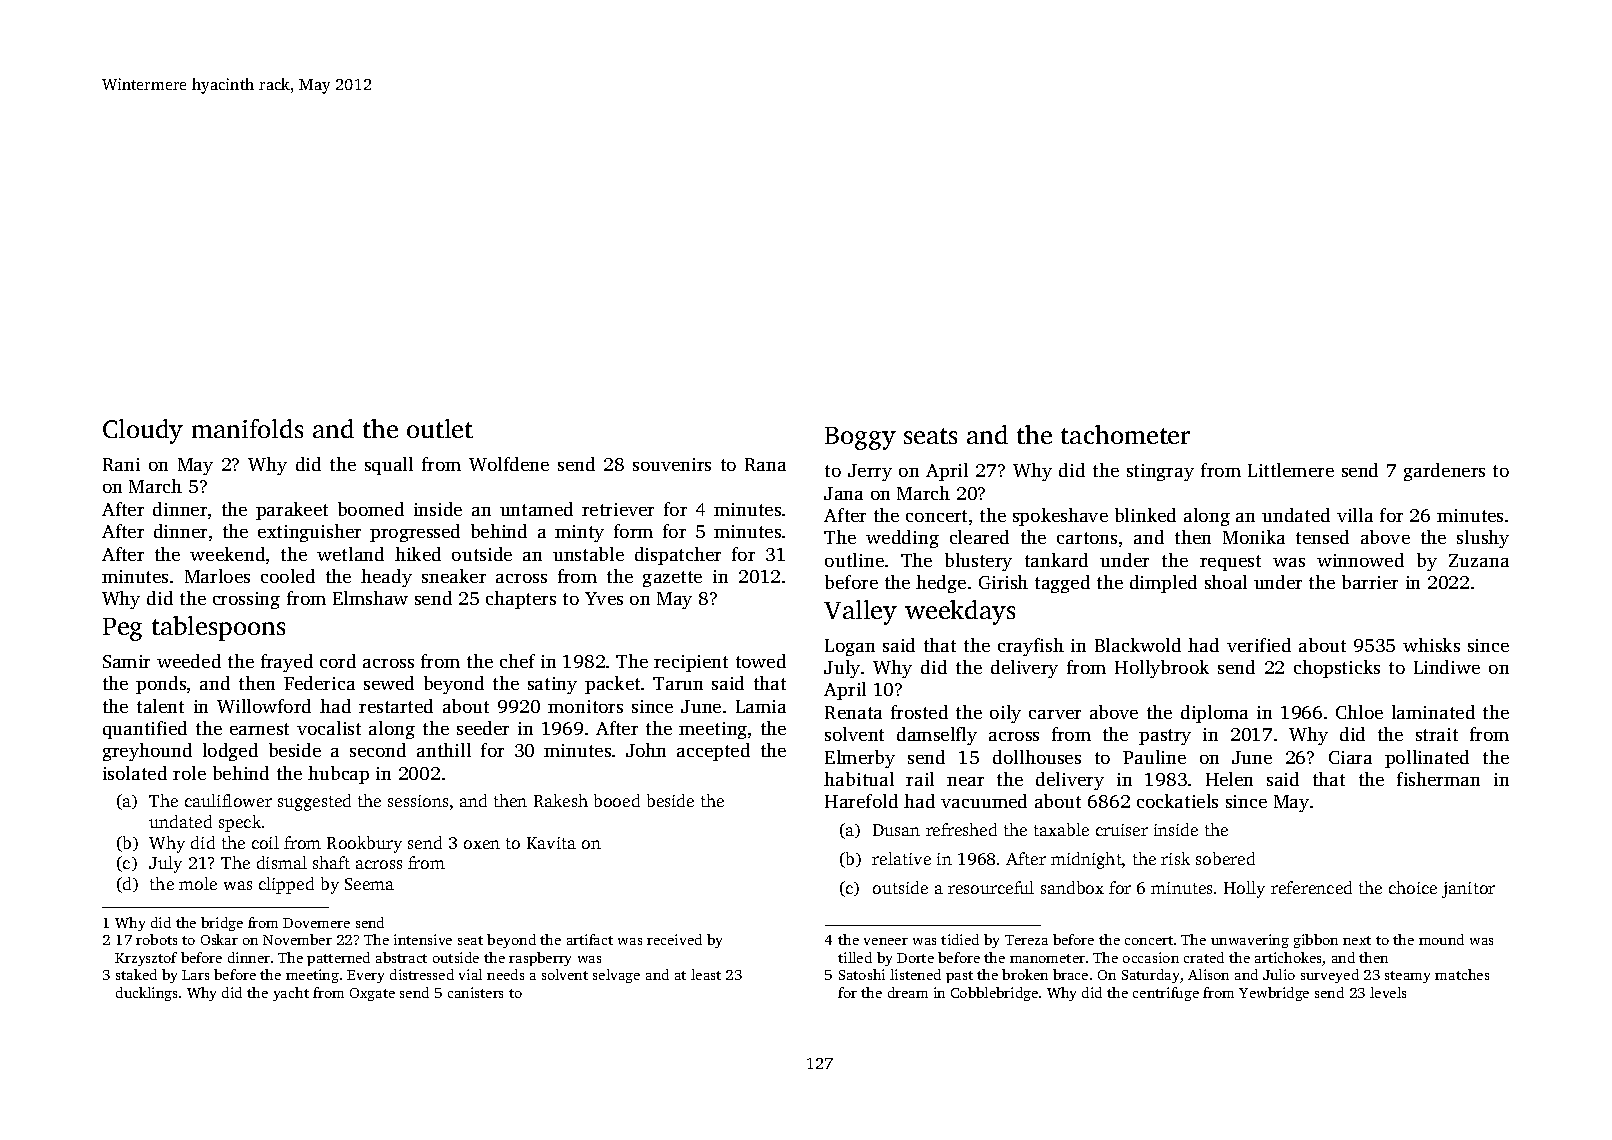 The image size is (1612, 1140). I want to click on Pauline, so click(1154, 757).
